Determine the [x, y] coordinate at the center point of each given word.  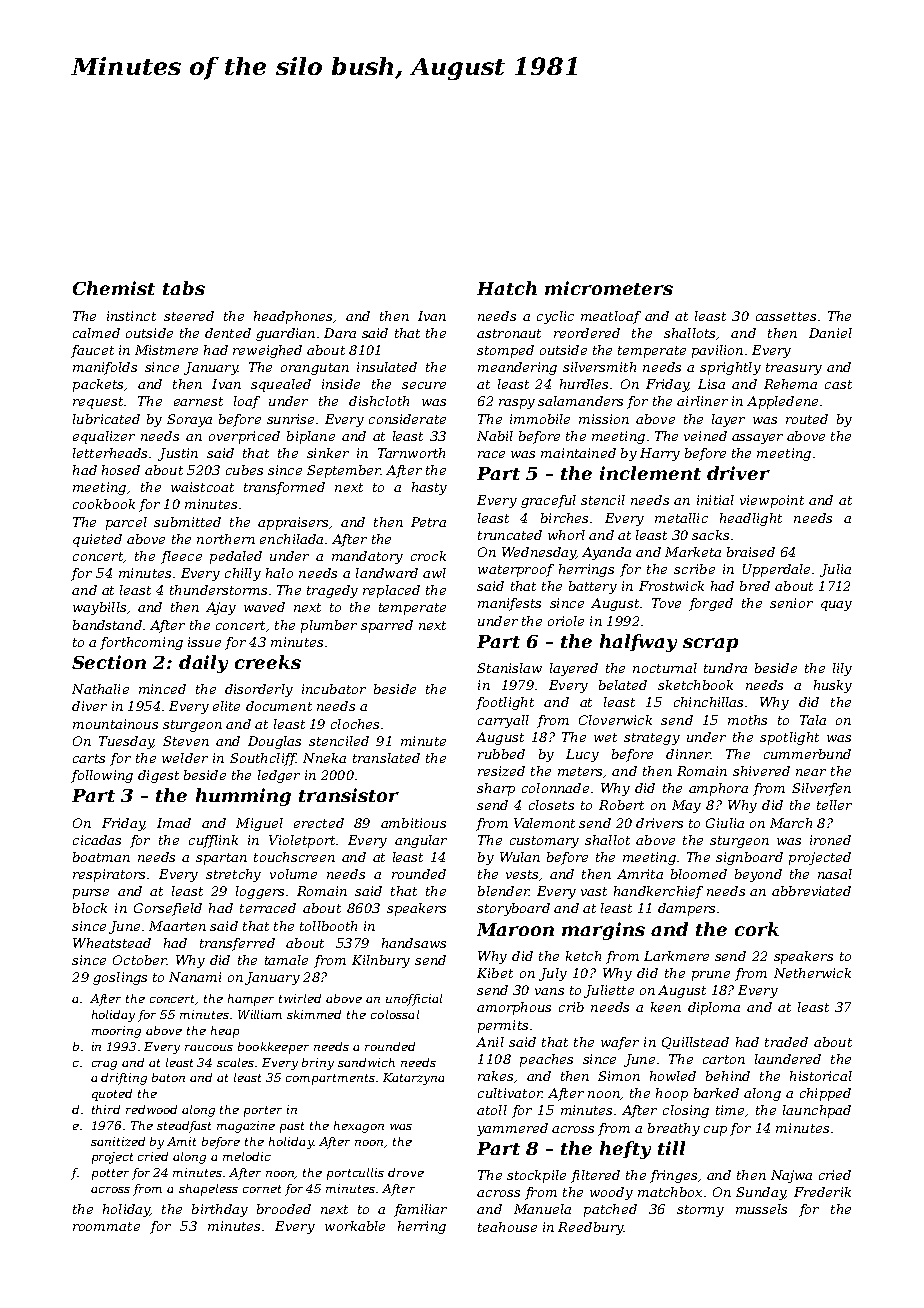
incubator [334, 689]
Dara [340, 333]
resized [501, 771]
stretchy [233, 875]
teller [834, 805]
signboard [749, 858]
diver [89, 706]
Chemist [114, 288]
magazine [246, 1127]
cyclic [555, 317]
